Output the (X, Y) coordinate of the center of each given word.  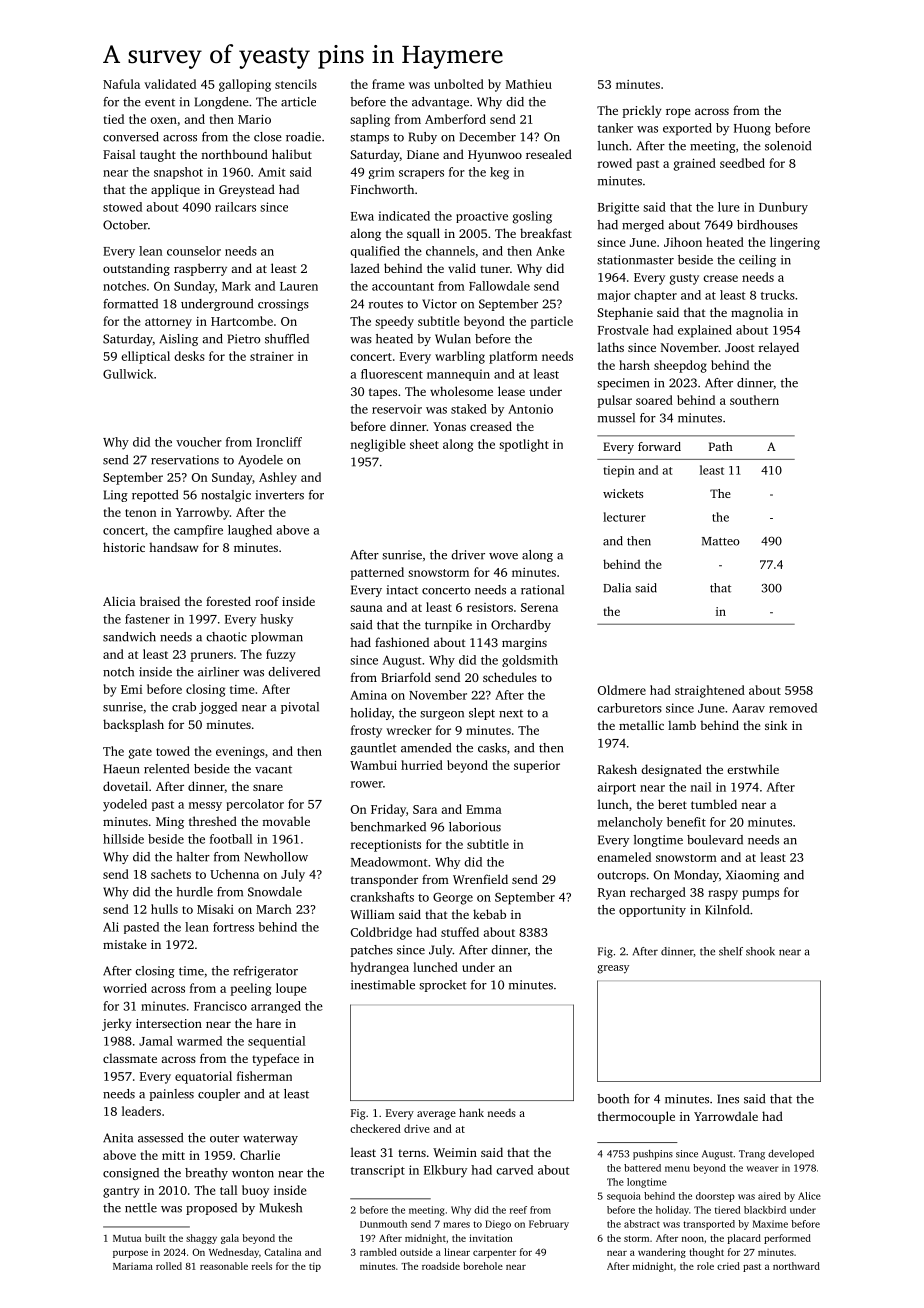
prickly (641, 111)
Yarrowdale (726, 1116)
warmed (199, 1041)
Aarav (748, 708)
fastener (147, 619)
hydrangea (380, 968)
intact (402, 590)
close (268, 137)
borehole (483, 1266)
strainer (272, 356)
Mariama (133, 1266)
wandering (662, 1253)
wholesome (461, 391)
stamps (369, 138)
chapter (655, 296)
